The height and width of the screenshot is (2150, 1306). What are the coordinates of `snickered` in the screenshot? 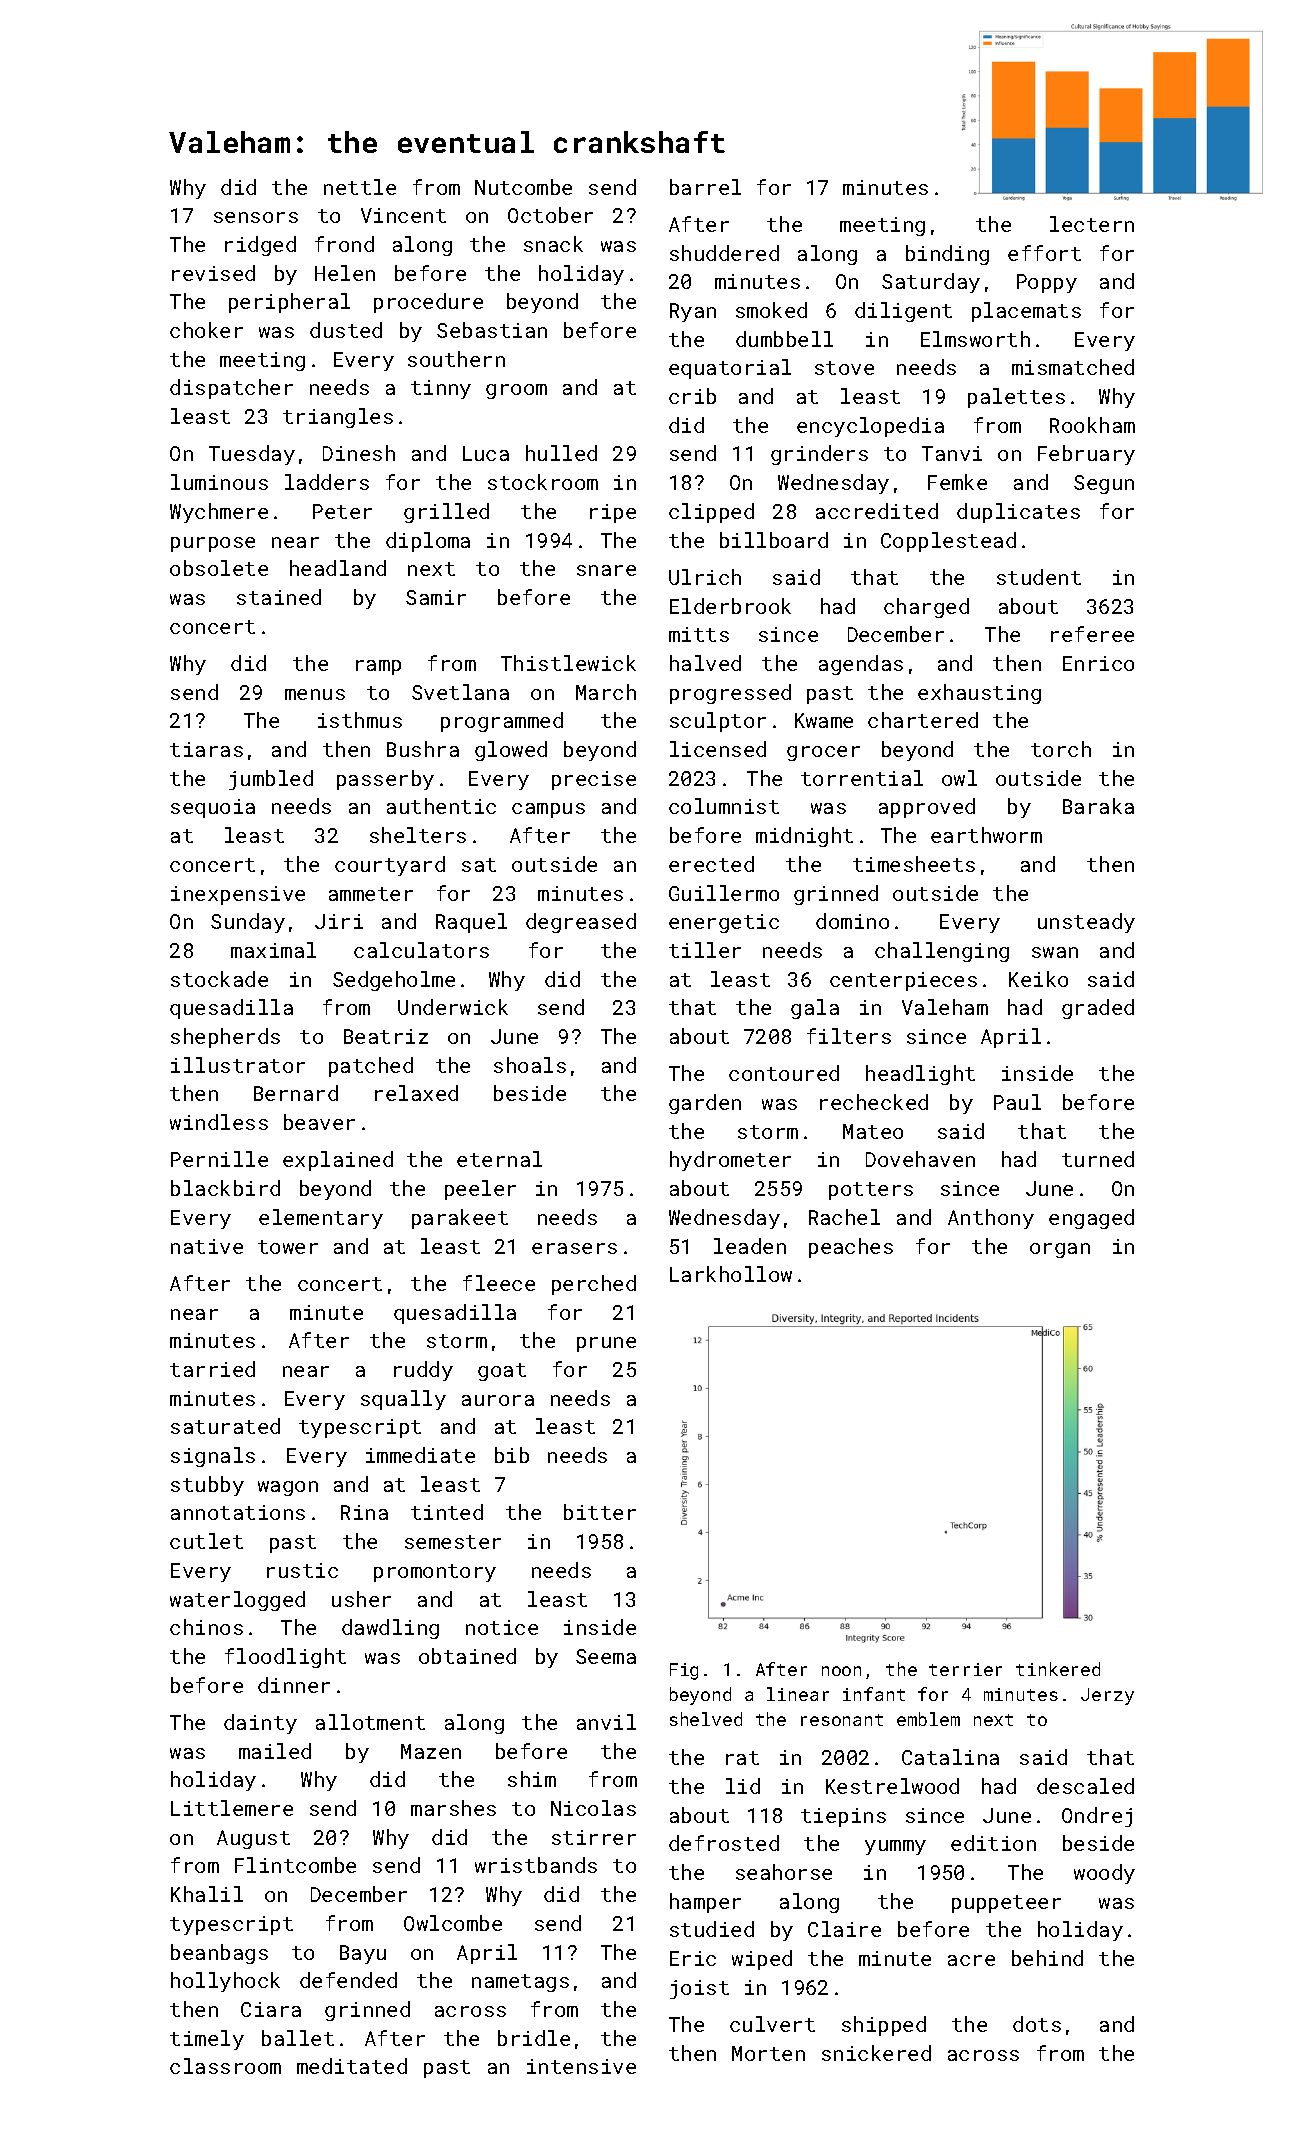 It's located at (876, 2053).
